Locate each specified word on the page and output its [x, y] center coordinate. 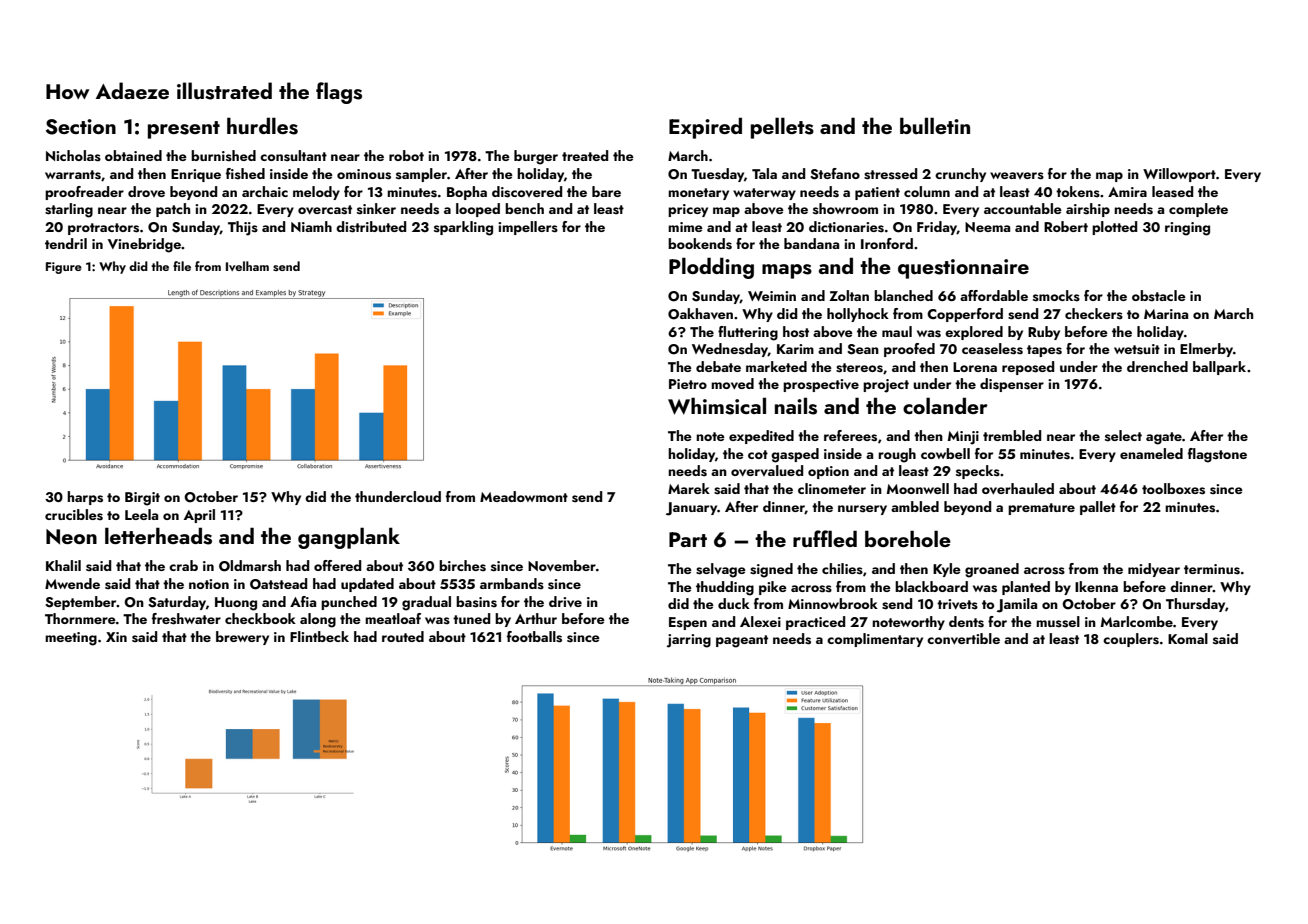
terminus [1212, 569]
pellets [782, 128]
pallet [1098, 508]
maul [897, 331]
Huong [236, 604]
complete [1198, 210]
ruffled [825, 538]
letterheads [158, 536]
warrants [73, 175]
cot [758, 454]
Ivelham [247, 266]
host [796, 332]
